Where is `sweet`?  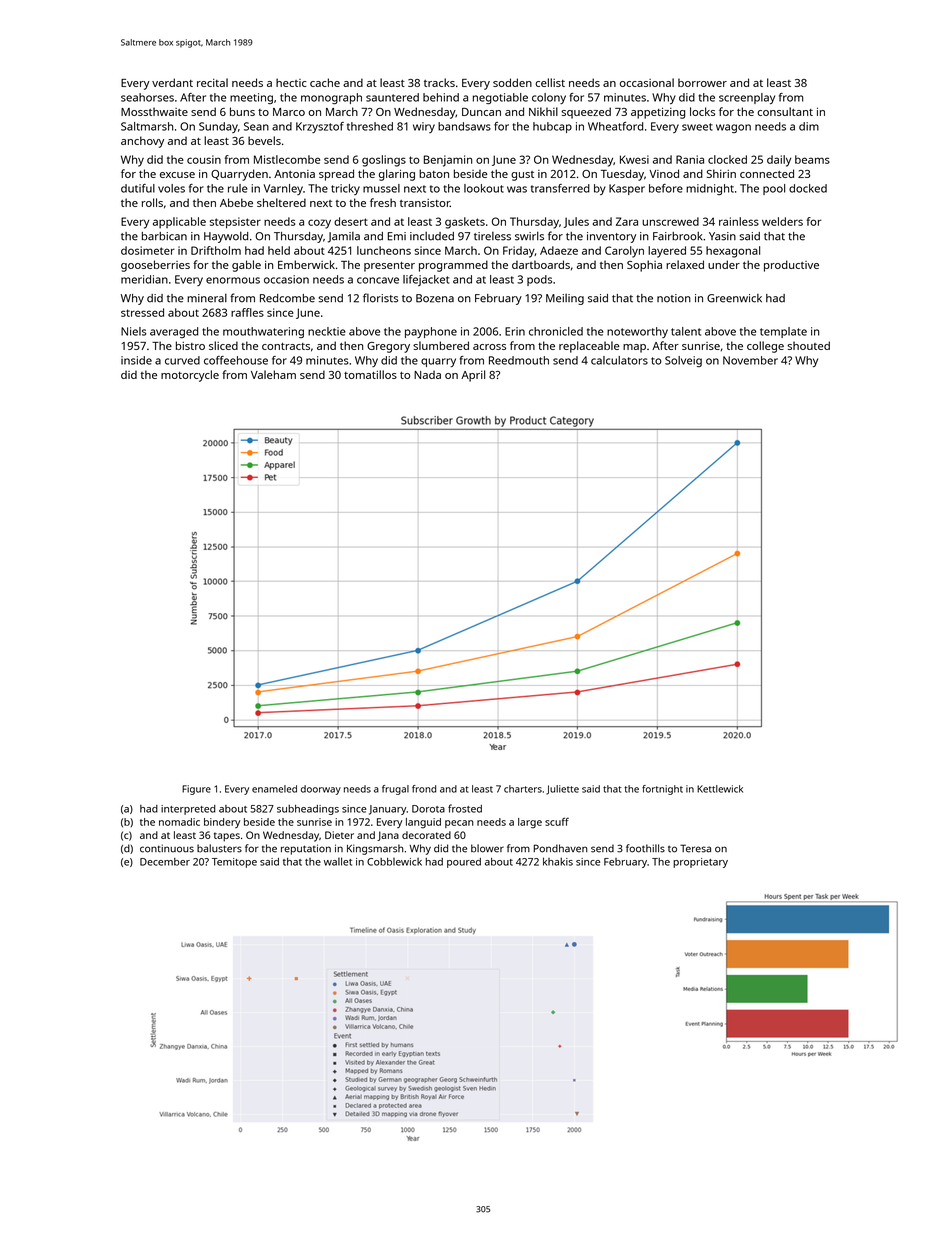 sweet is located at coordinates (697, 127).
